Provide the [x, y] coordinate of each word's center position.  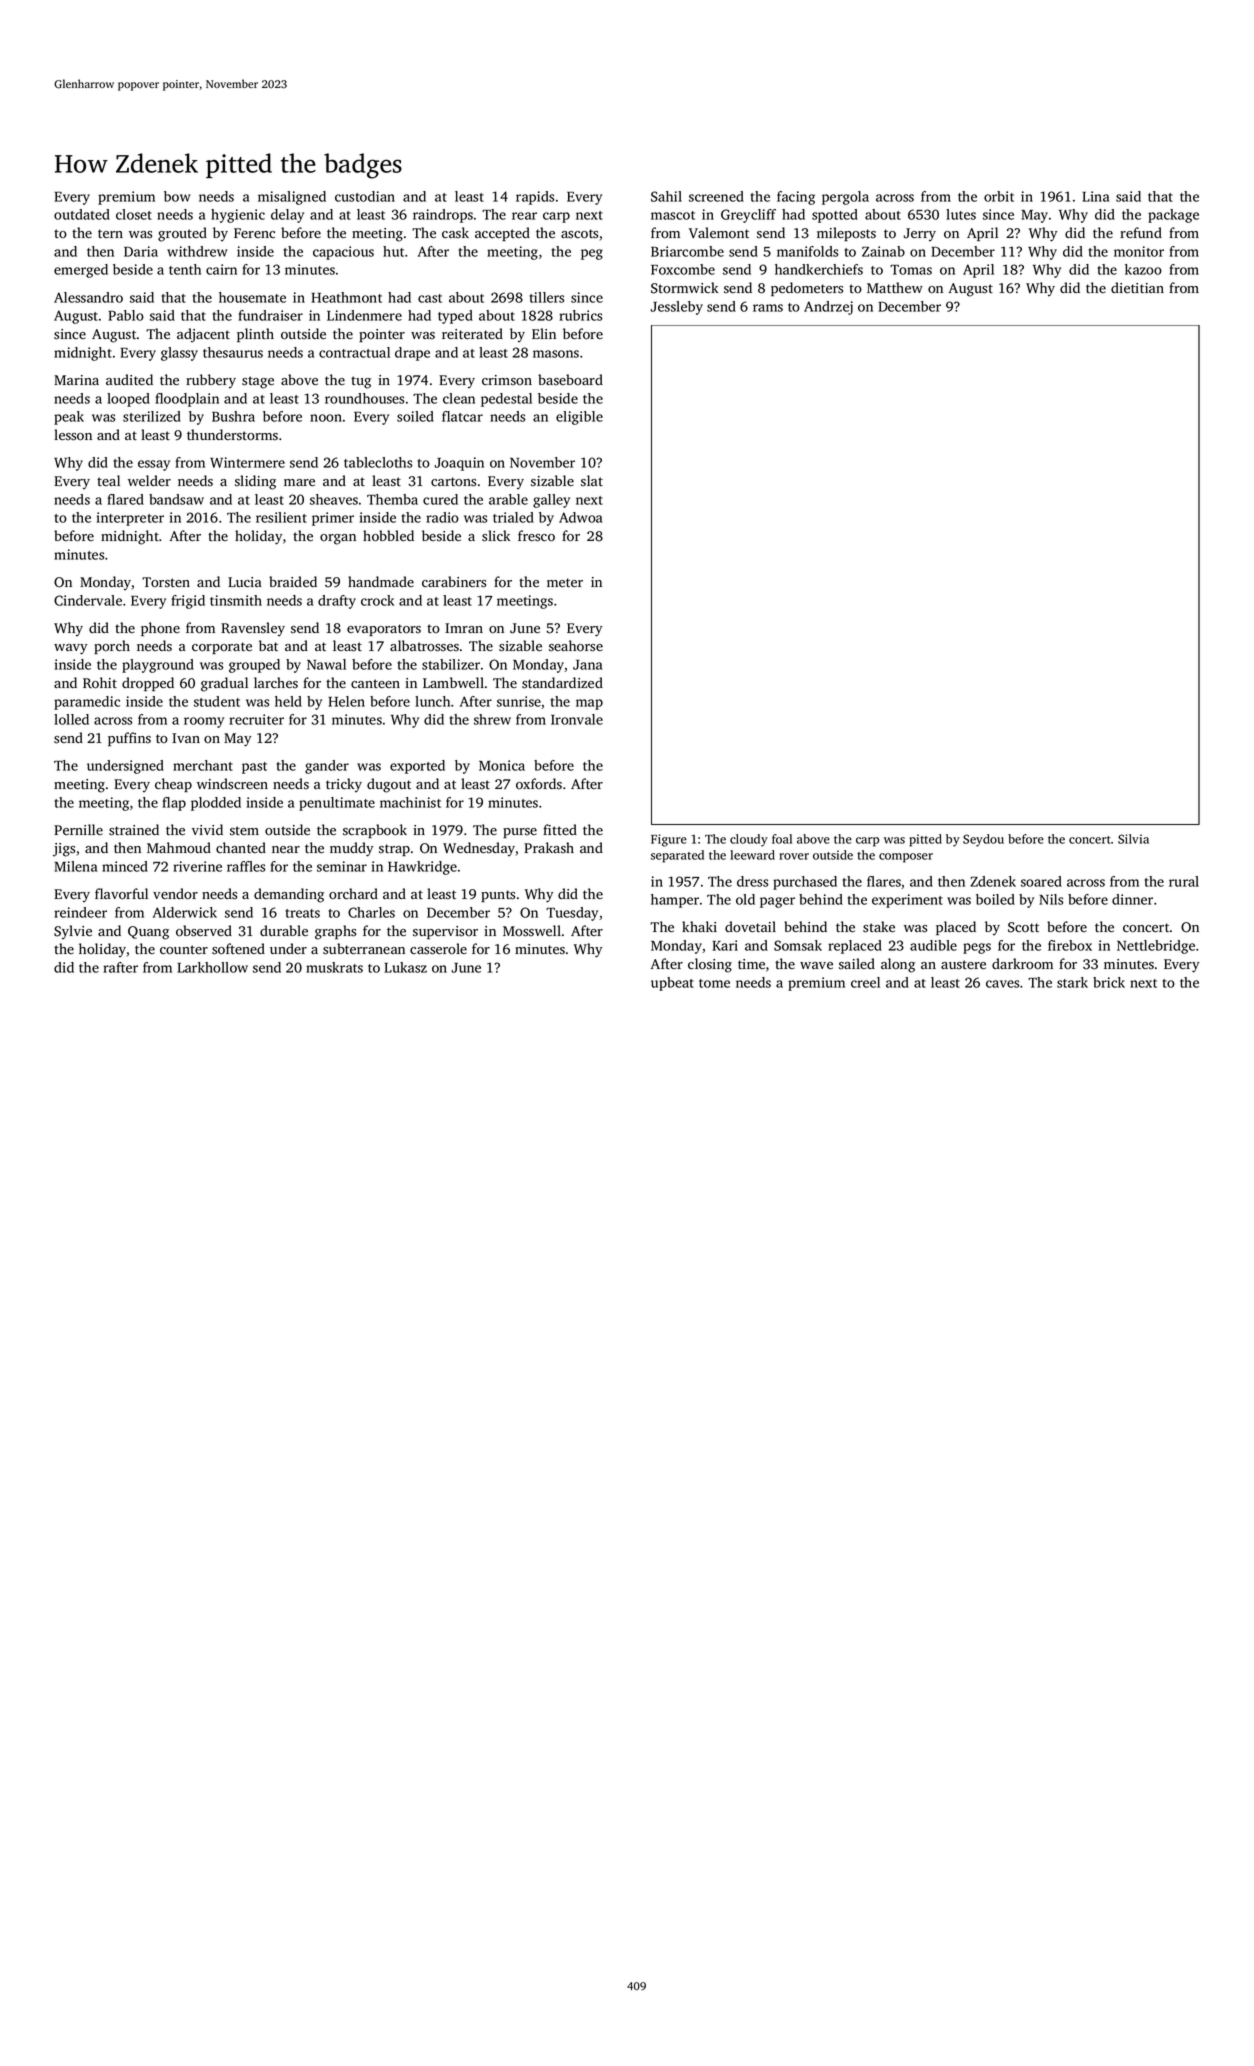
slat [592, 481]
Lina [1095, 196]
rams [768, 308]
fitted [560, 829]
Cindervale [88, 600]
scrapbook [375, 831]
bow [177, 196]
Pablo [126, 315]
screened [716, 196]
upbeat [672, 984]
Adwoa [580, 517]
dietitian [1137, 287]
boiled [995, 899]
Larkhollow [212, 967]
